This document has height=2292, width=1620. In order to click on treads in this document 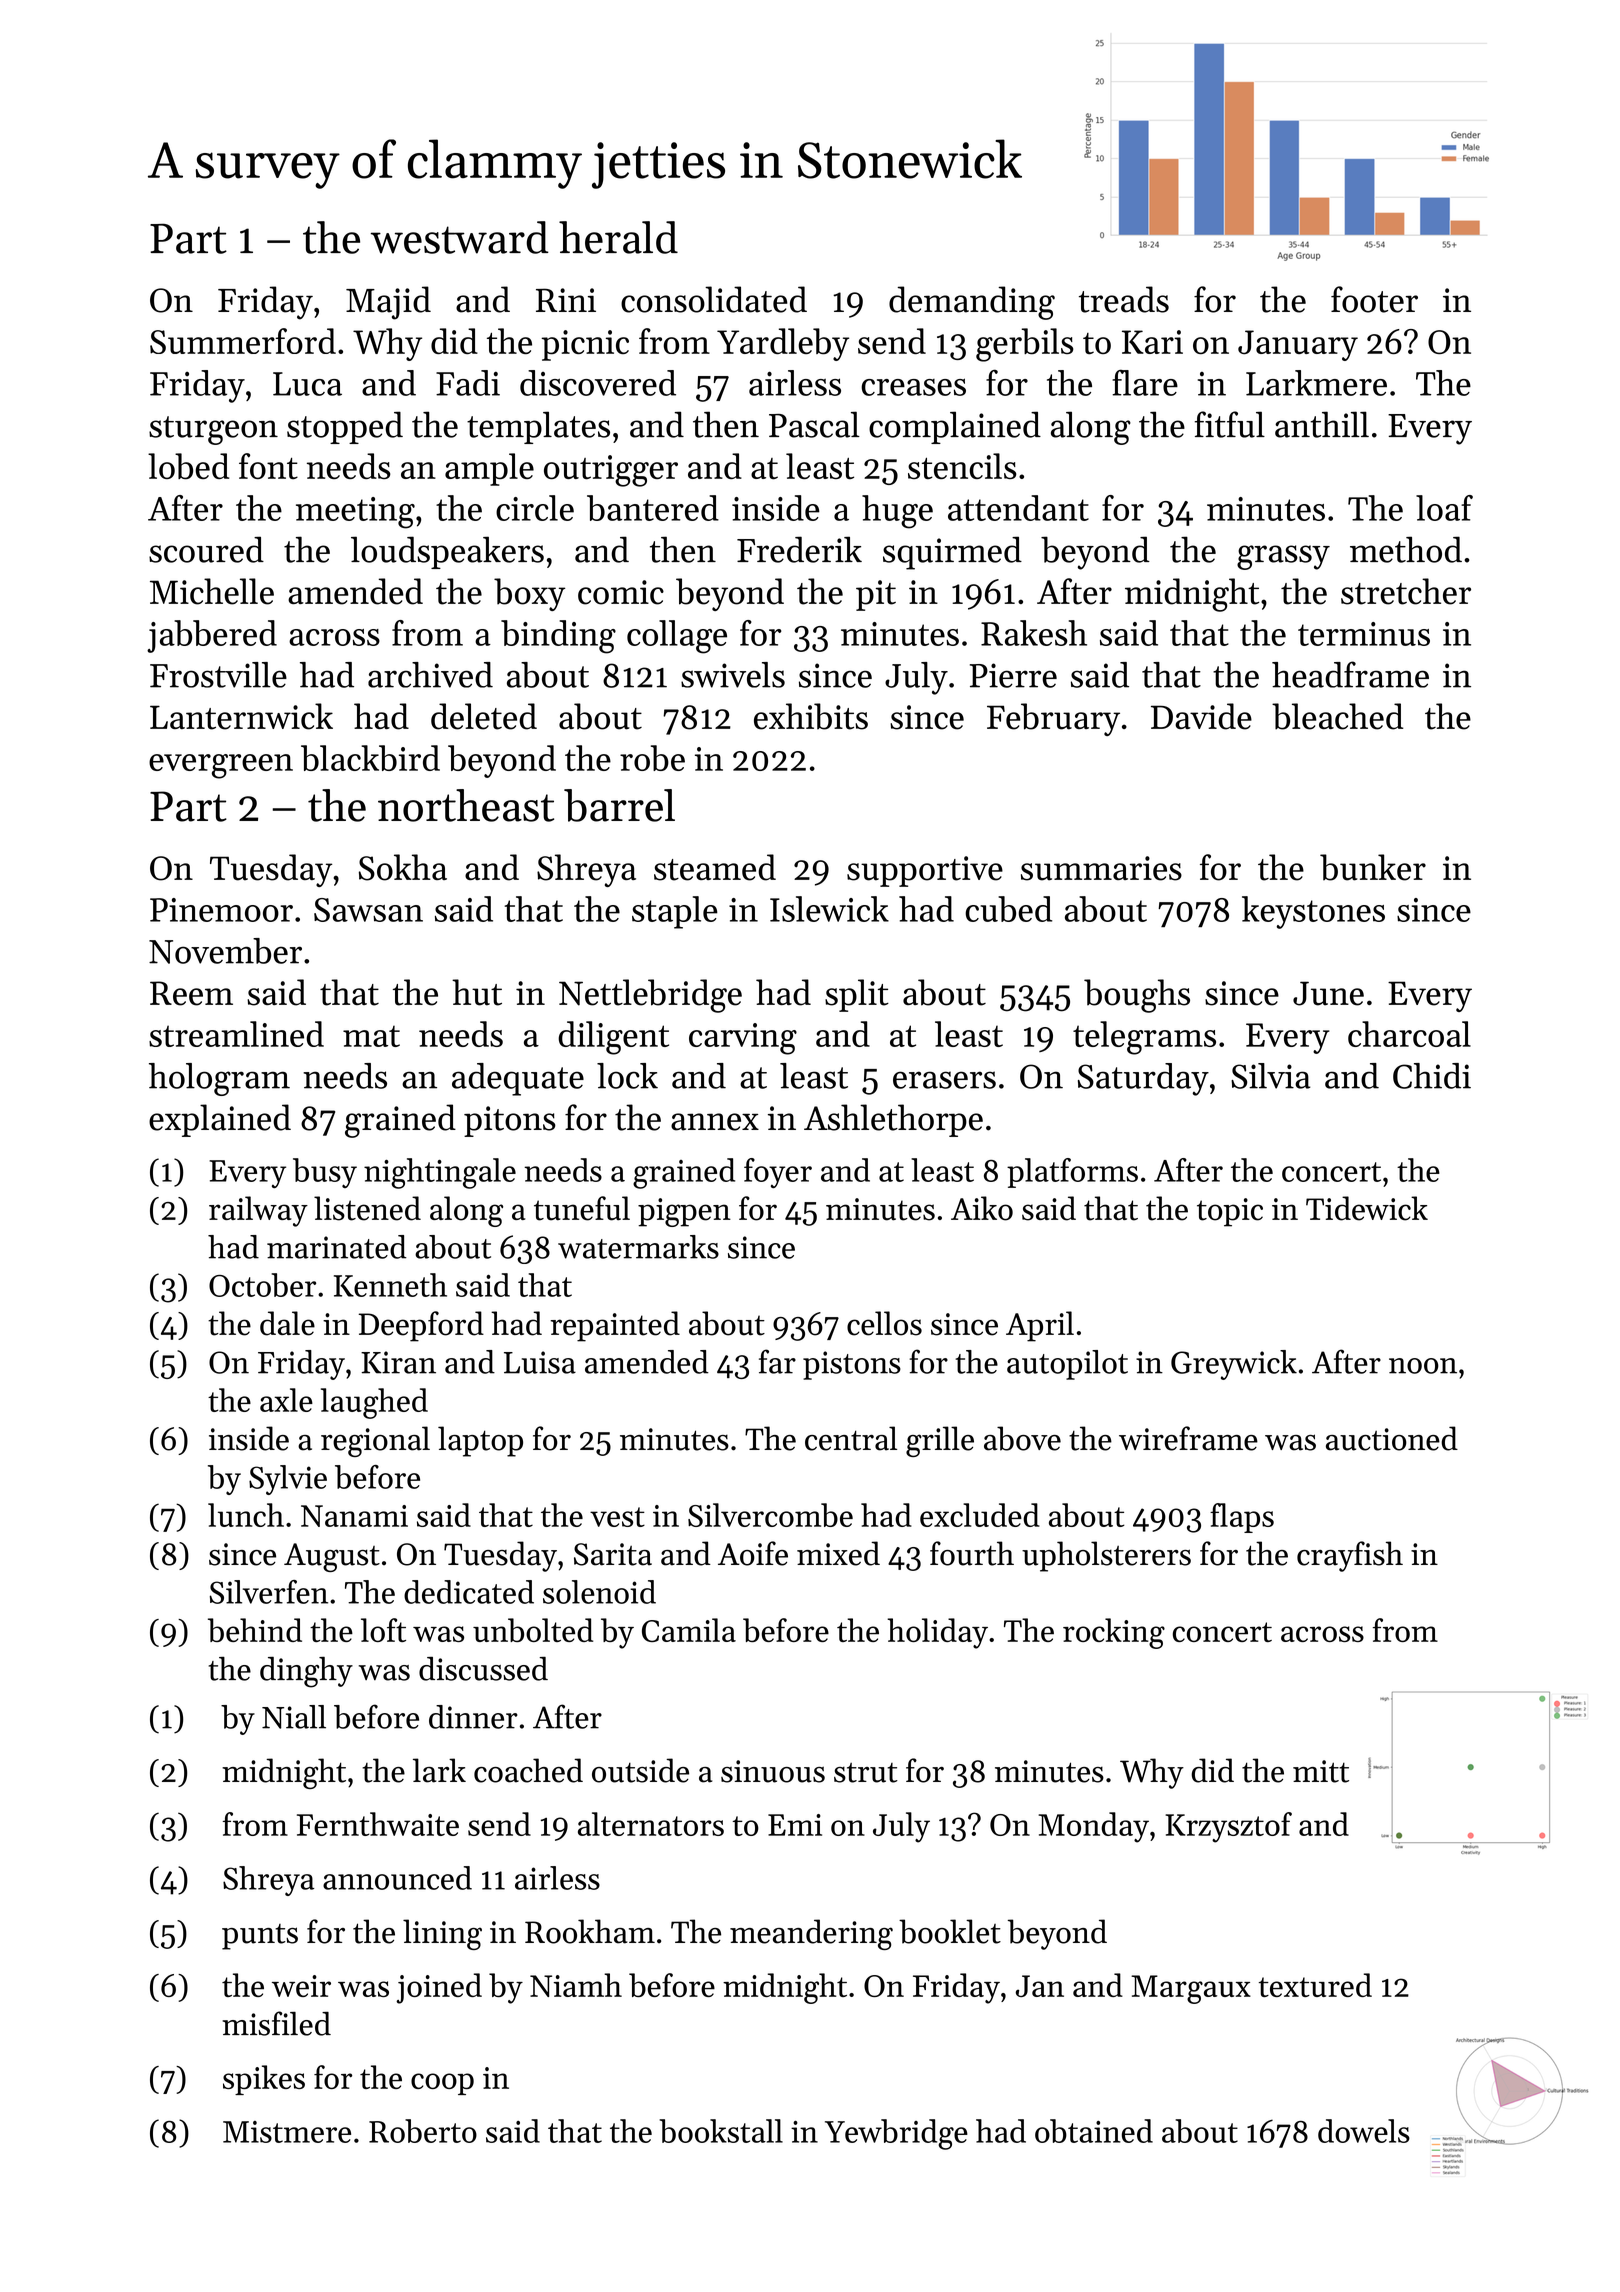, I will do `click(1124, 299)`.
